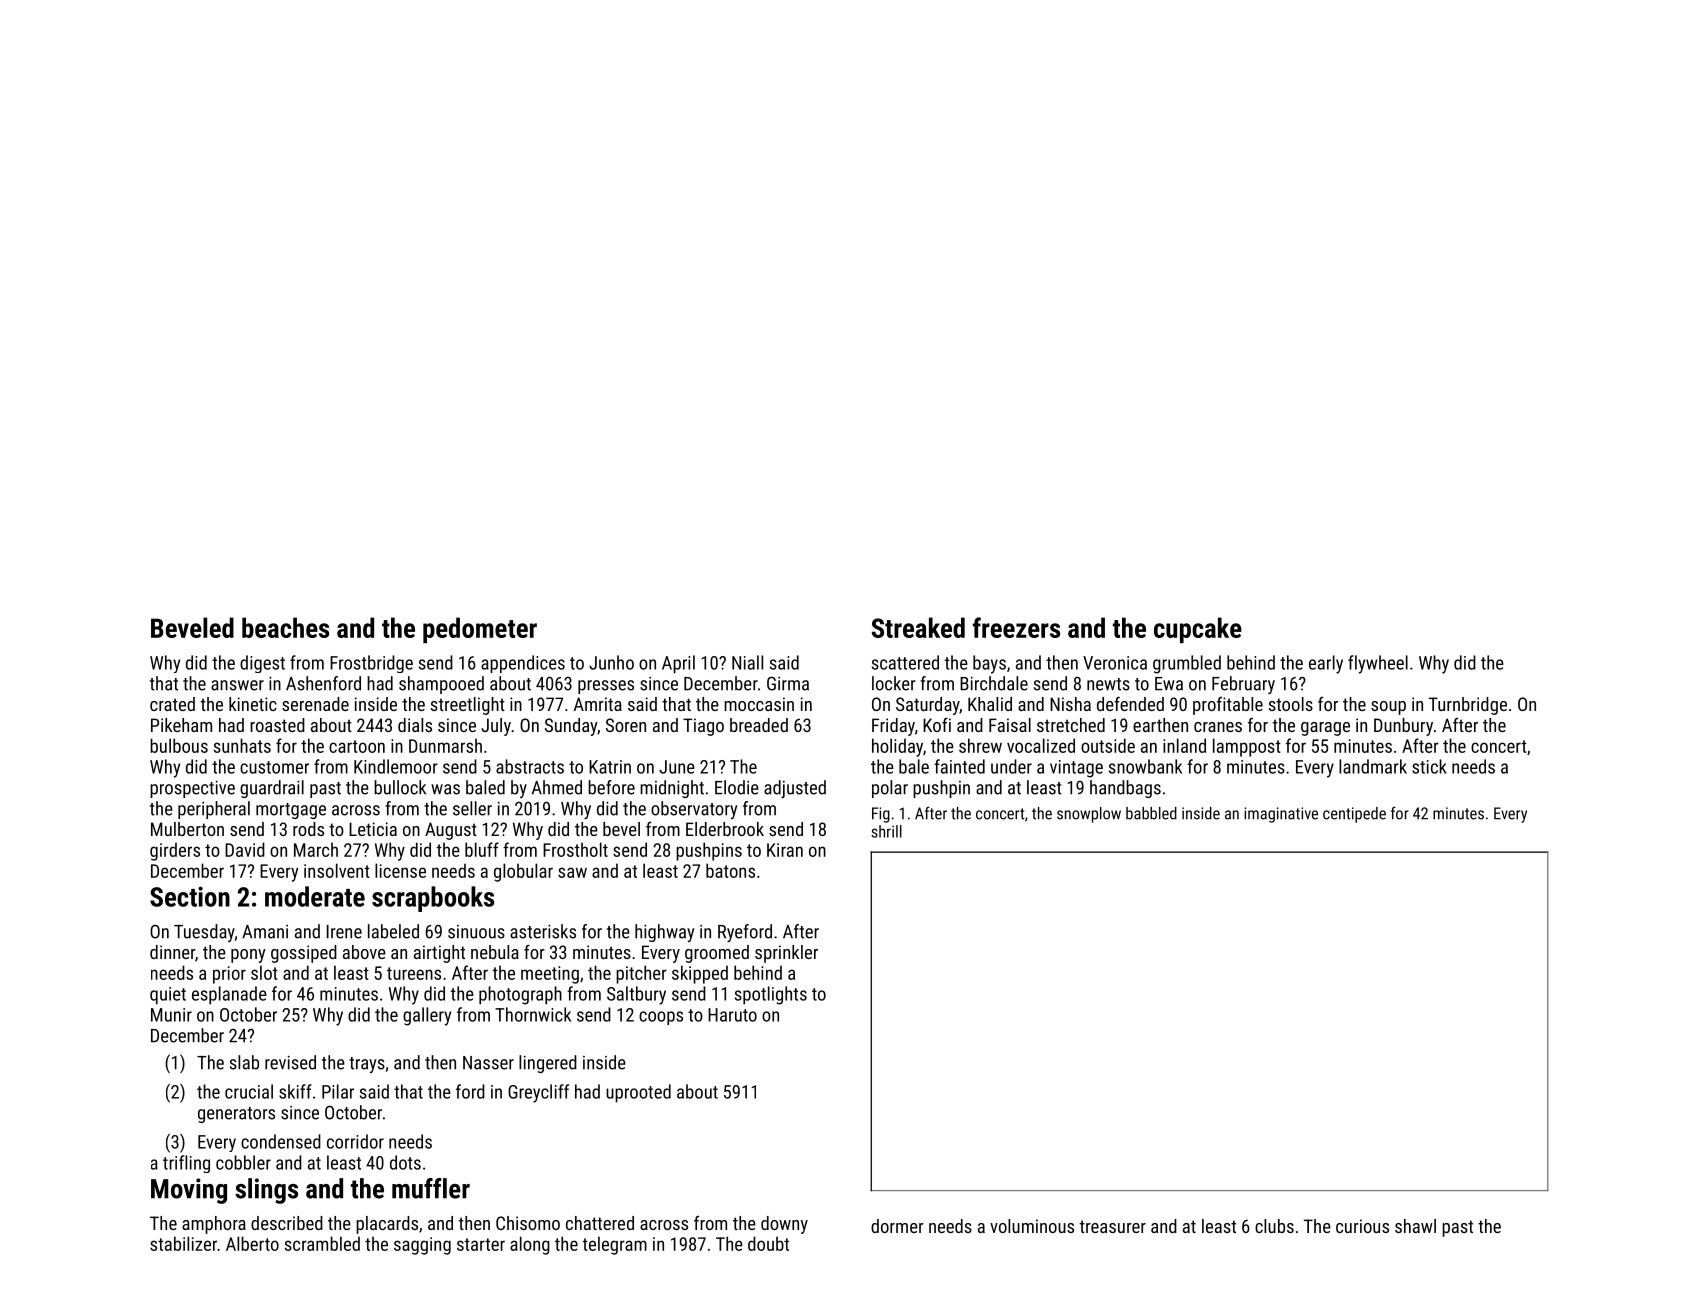 The height and width of the image is (1312, 1698). What do you see at coordinates (600, 1223) in the image?
I see `chattered` at bounding box center [600, 1223].
